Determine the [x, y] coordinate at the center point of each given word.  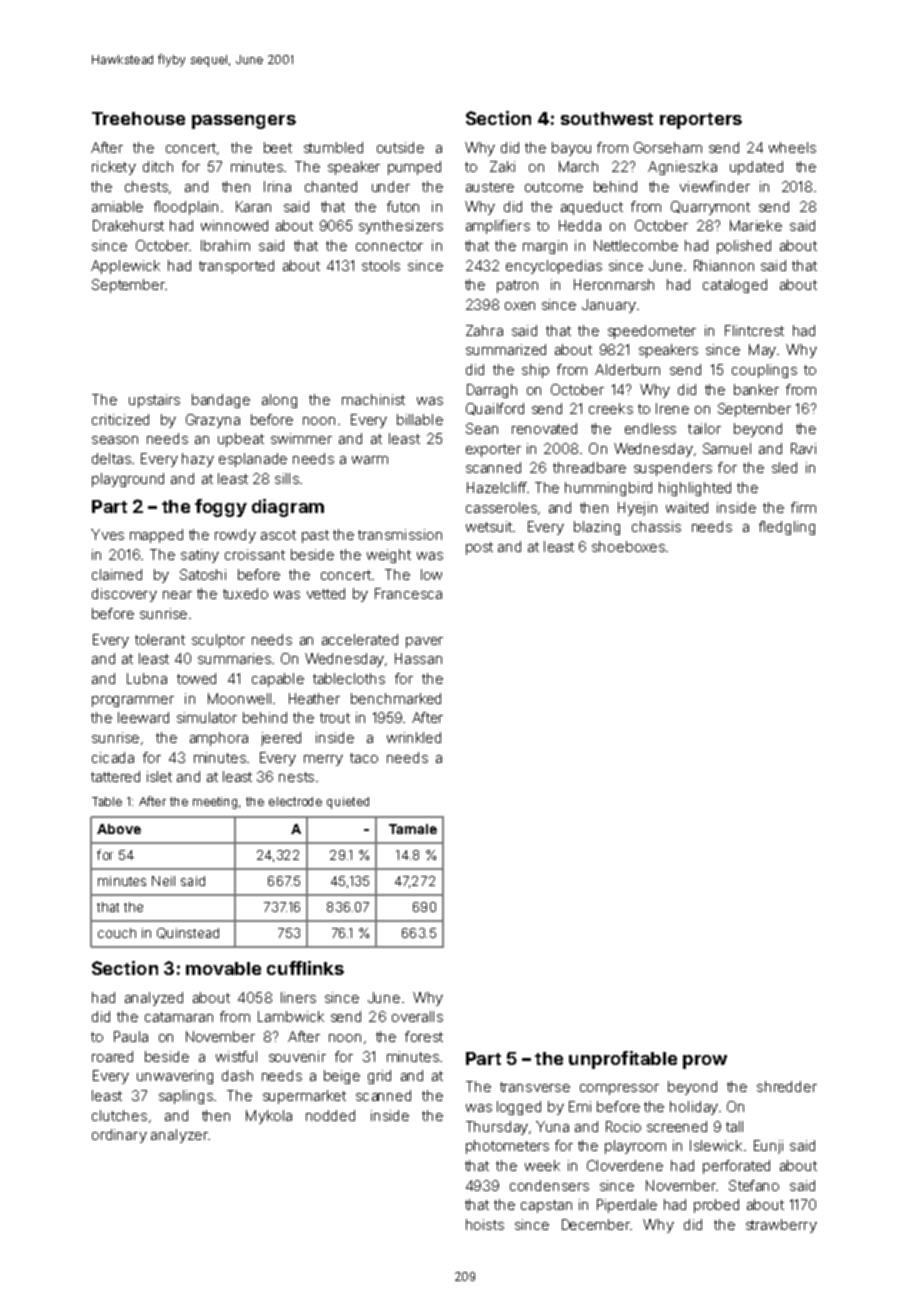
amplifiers [498, 227]
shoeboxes [628, 546]
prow [705, 1062]
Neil [163, 881]
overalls [417, 1016]
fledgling [787, 528]
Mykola [269, 1117]
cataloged [735, 286]
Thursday [497, 1128]
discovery [124, 595]
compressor [619, 1089]
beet [278, 147]
